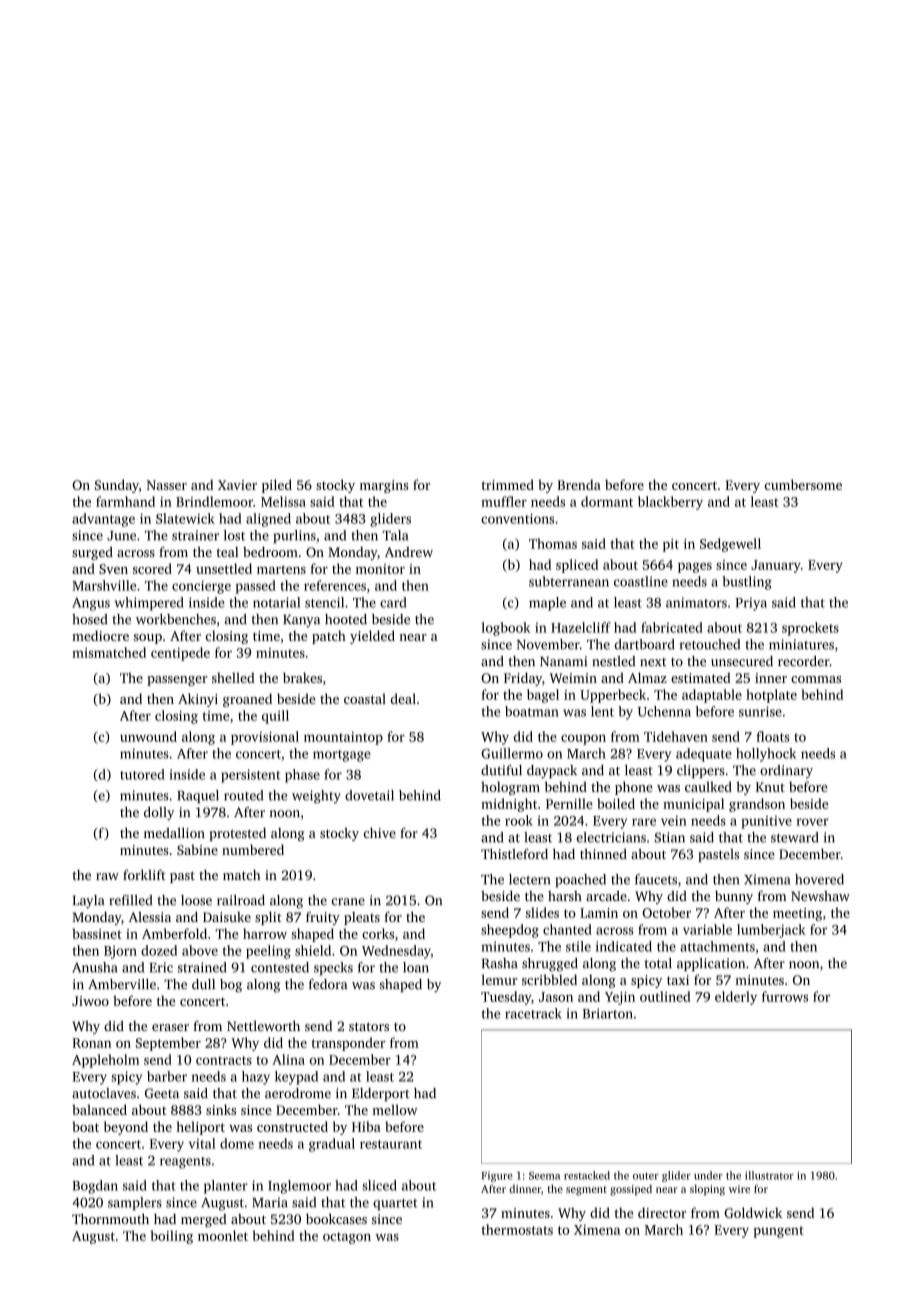 The image size is (924, 1308). Describe the element at coordinates (171, 1237) in the image. I see `boiling` at that location.
